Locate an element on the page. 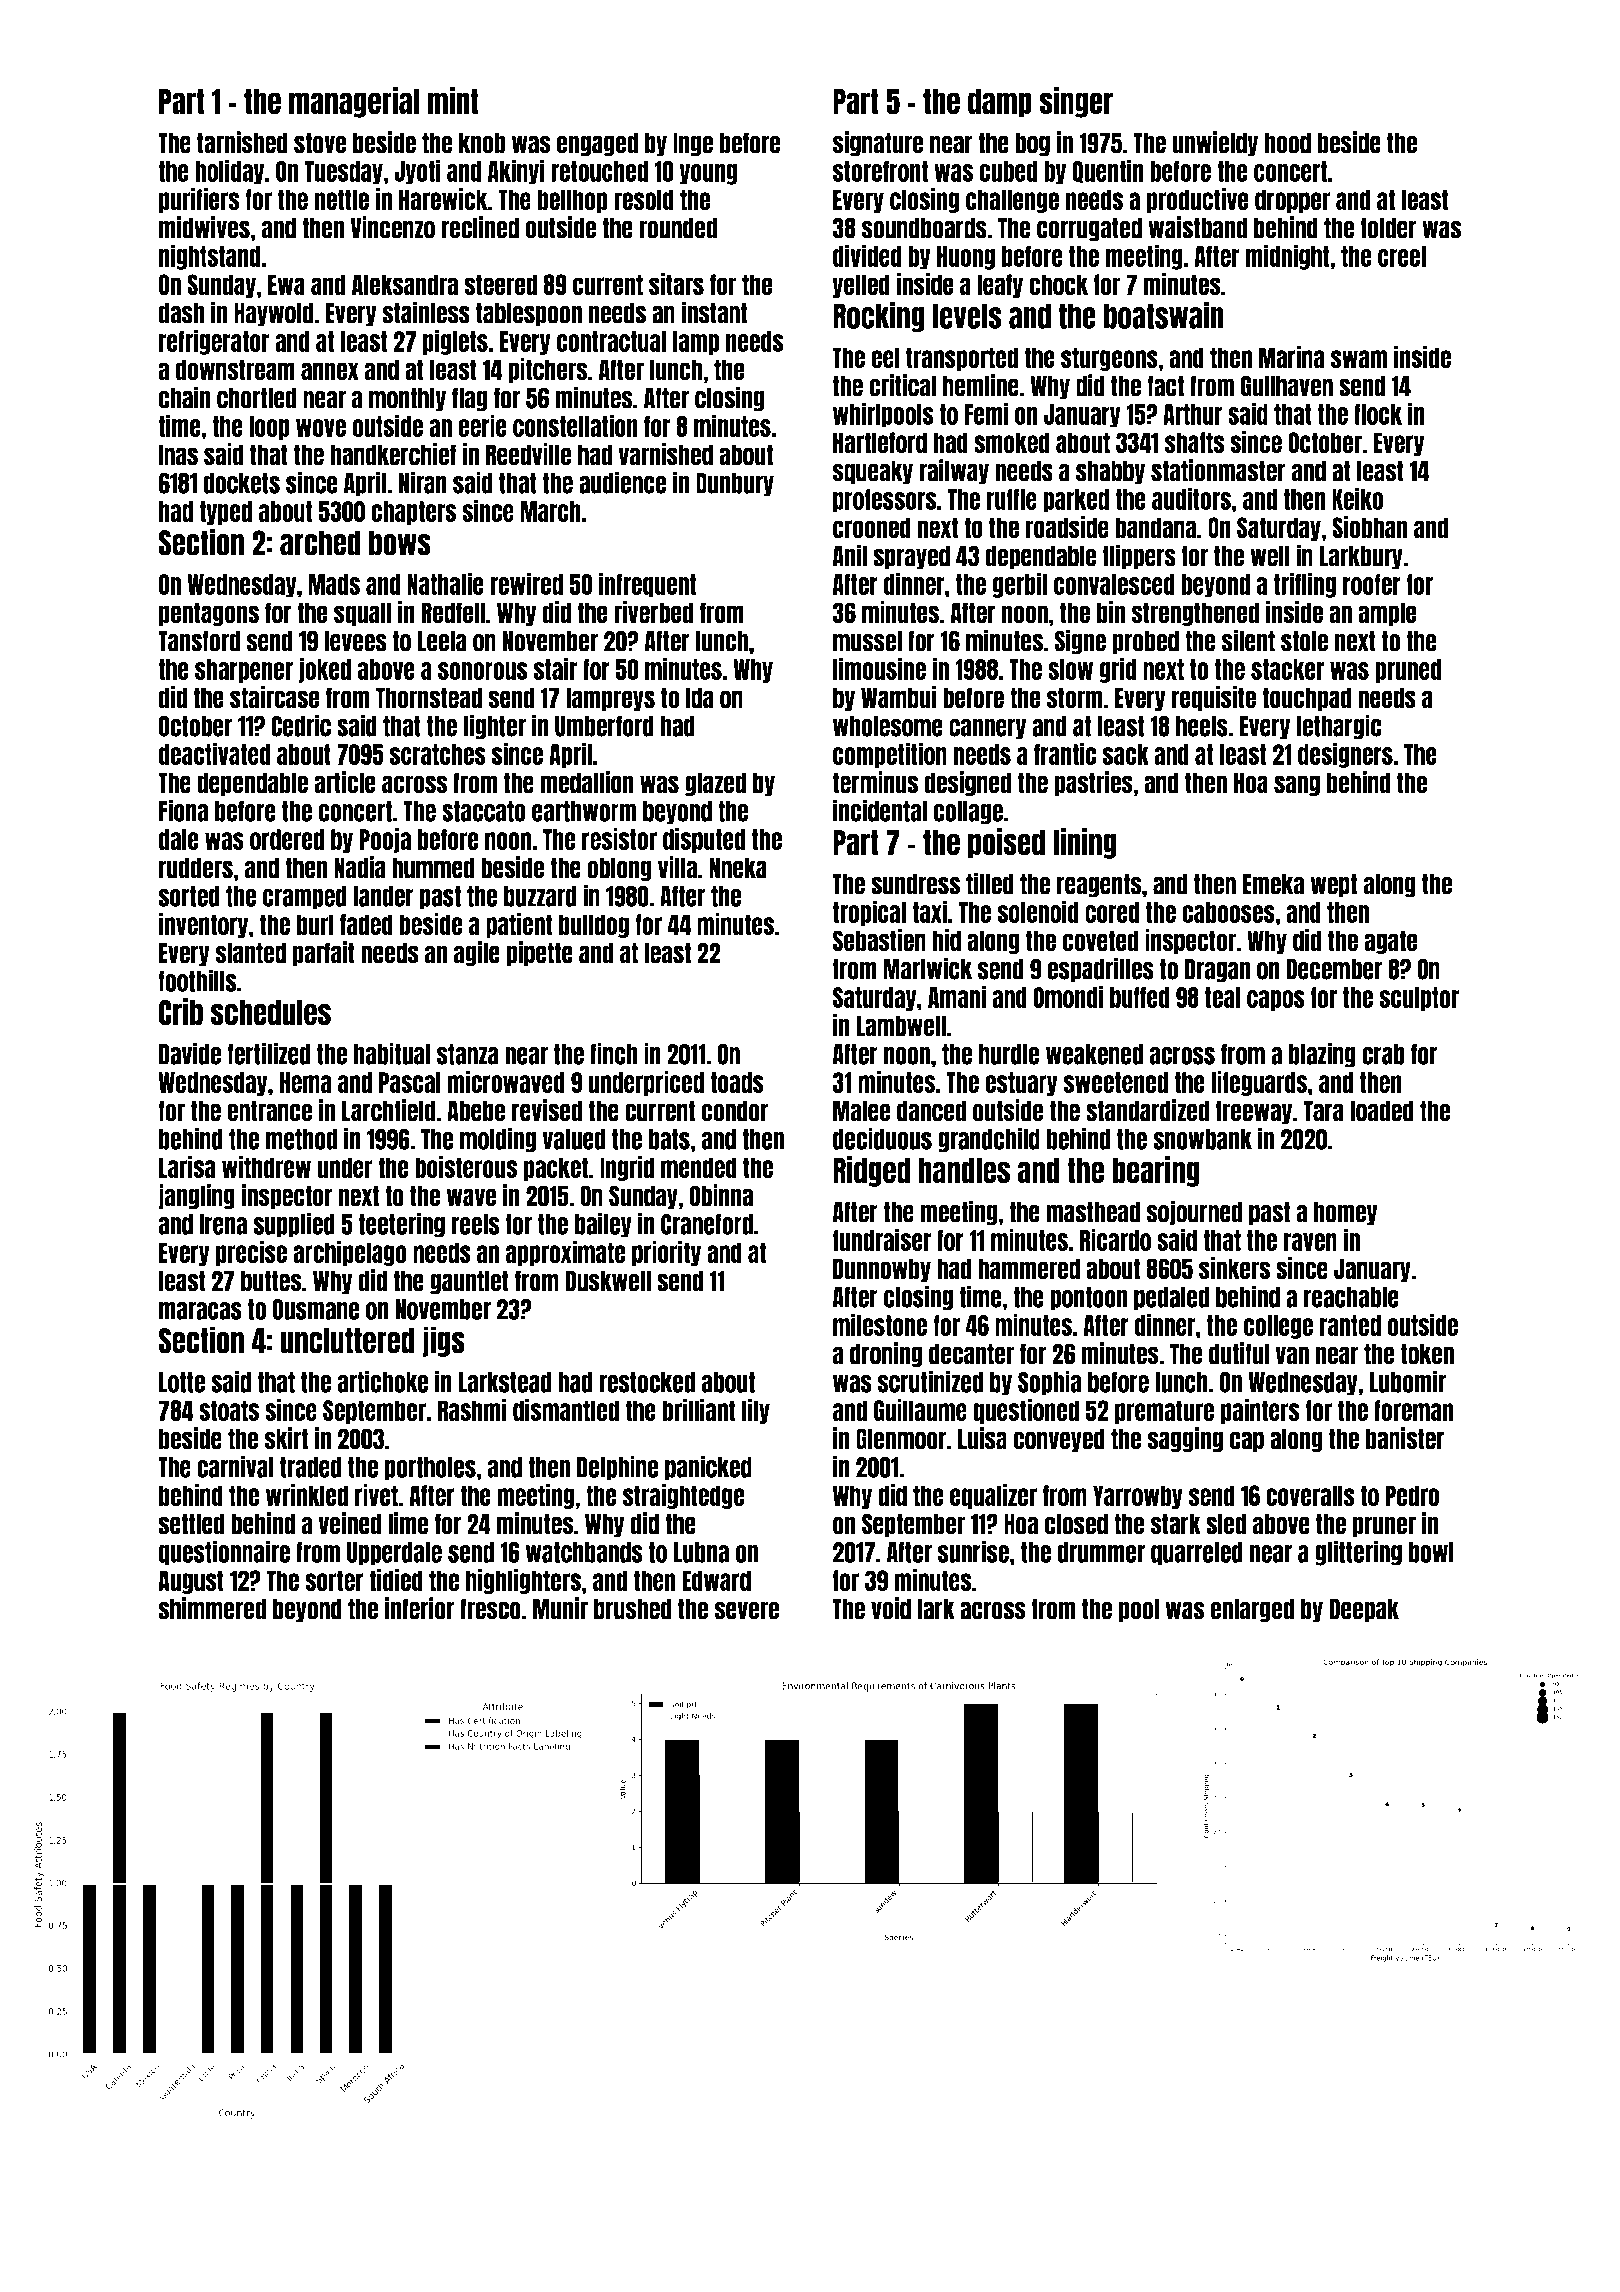  void is located at coordinates (891, 1608).
